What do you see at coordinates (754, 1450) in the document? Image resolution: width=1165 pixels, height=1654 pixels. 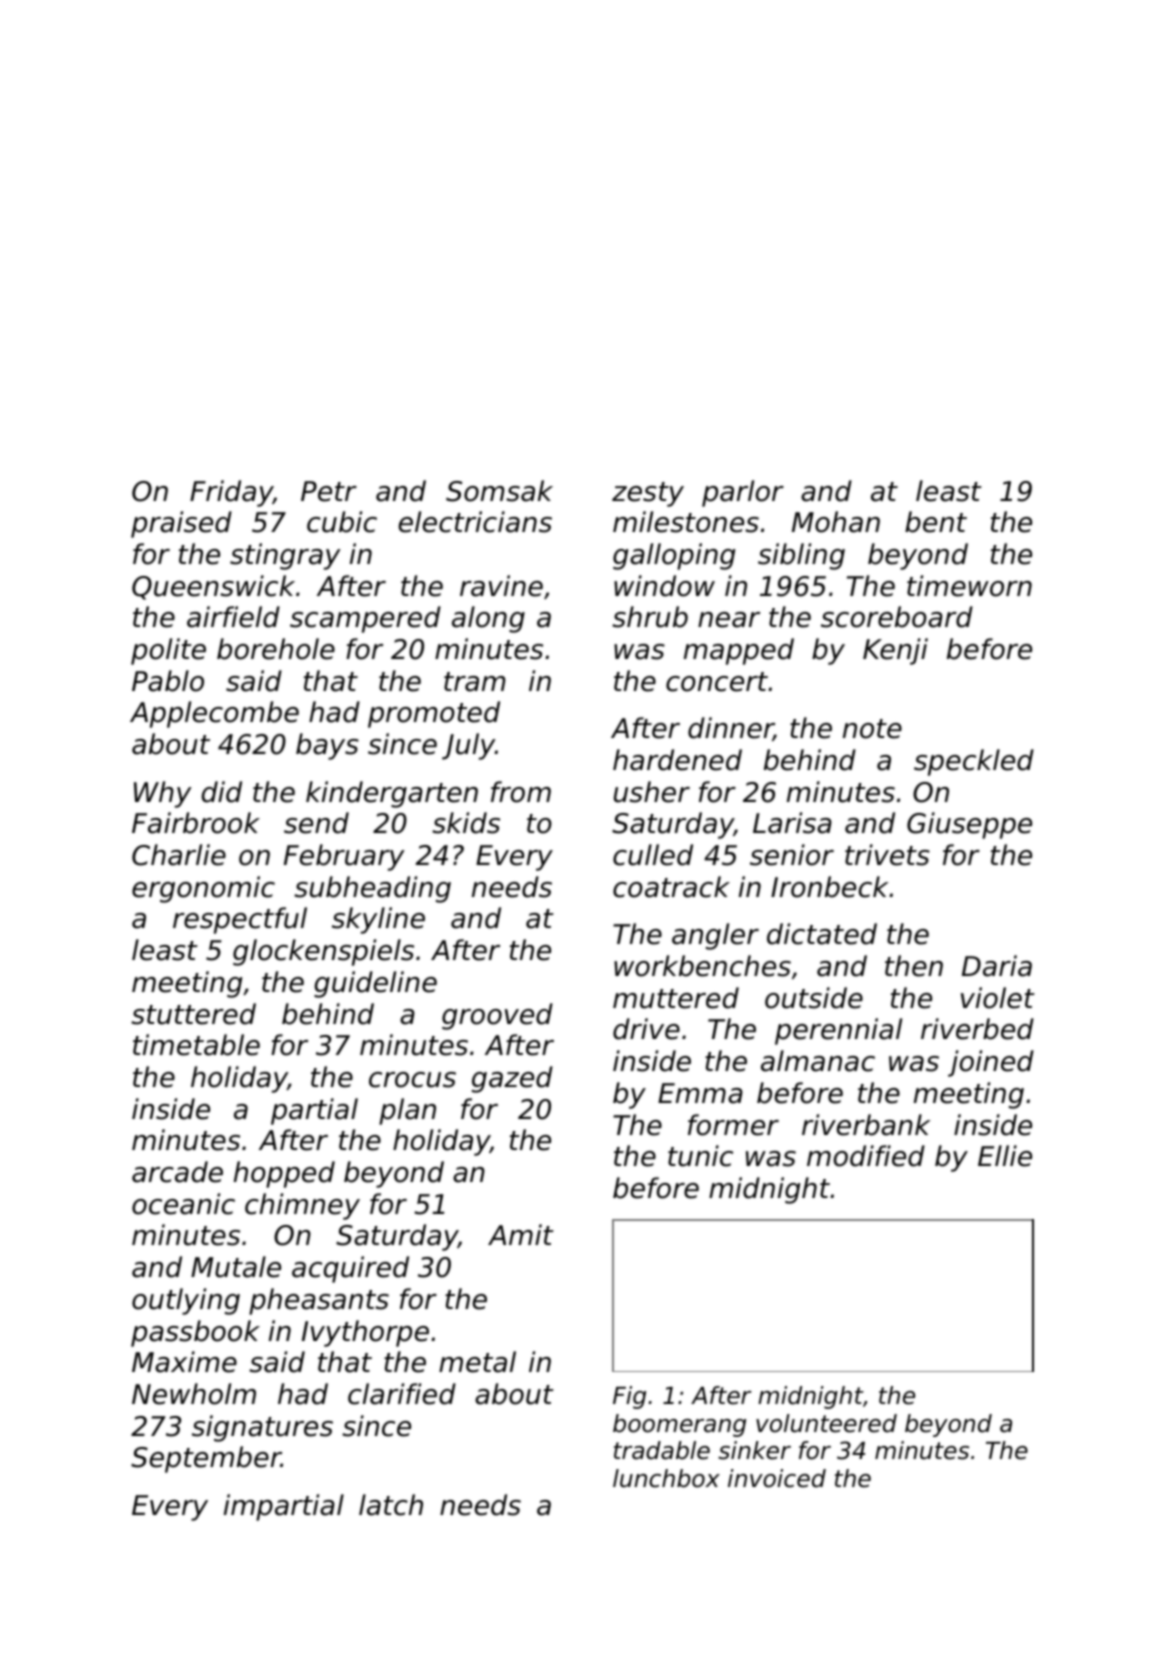 I see `sinker` at bounding box center [754, 1450].
